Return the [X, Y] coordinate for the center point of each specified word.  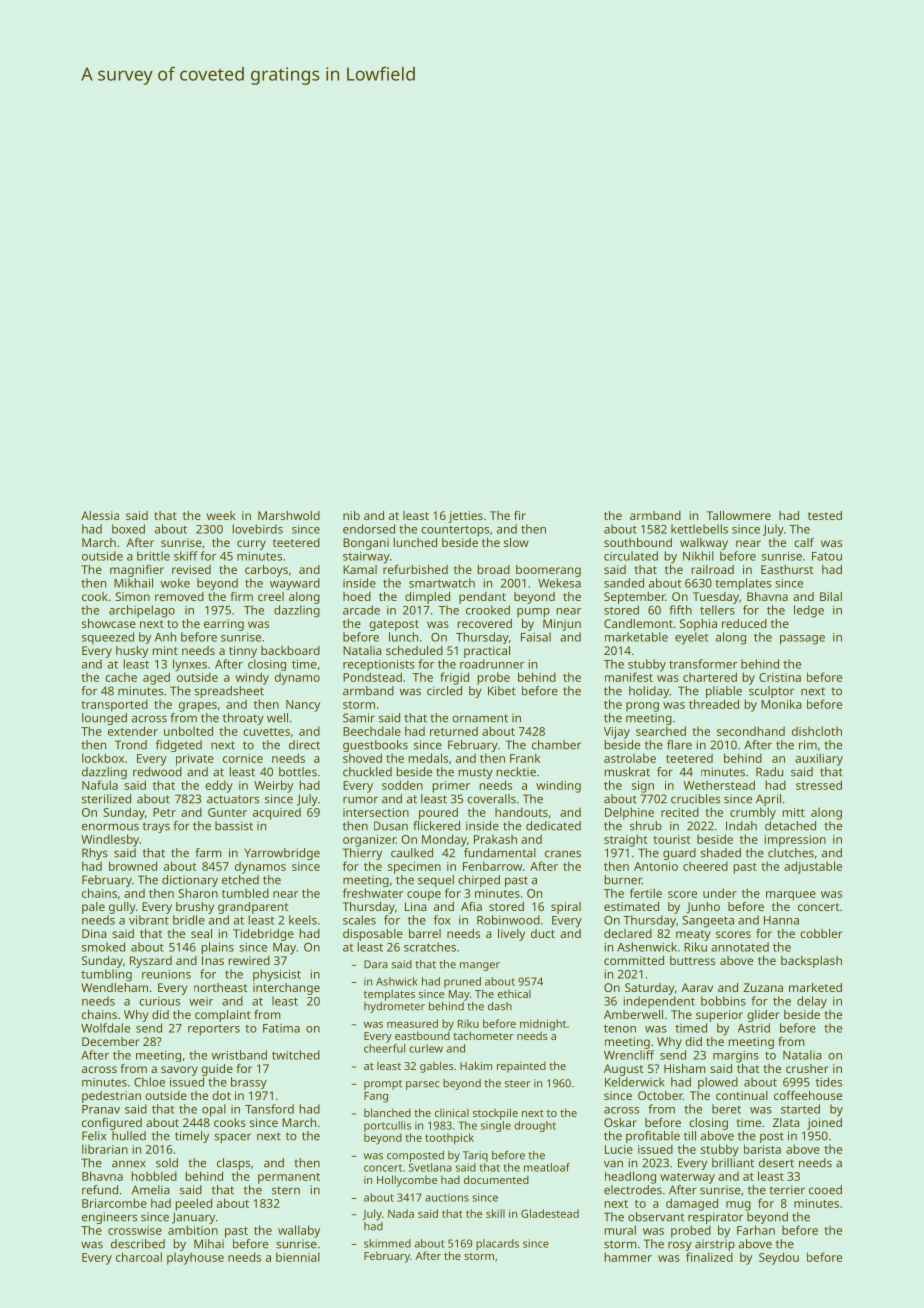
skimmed [387, 1243]
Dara [376, 964]
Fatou [827, 556]
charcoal [139, 1257]
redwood [157, 772]
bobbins [723, 1001]
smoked [103, 947]
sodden [402, 785]
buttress [692, 960]
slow [516, 542]
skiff [186, 556]
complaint [223, 1016]
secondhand [751, 731]
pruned [462, 982]
